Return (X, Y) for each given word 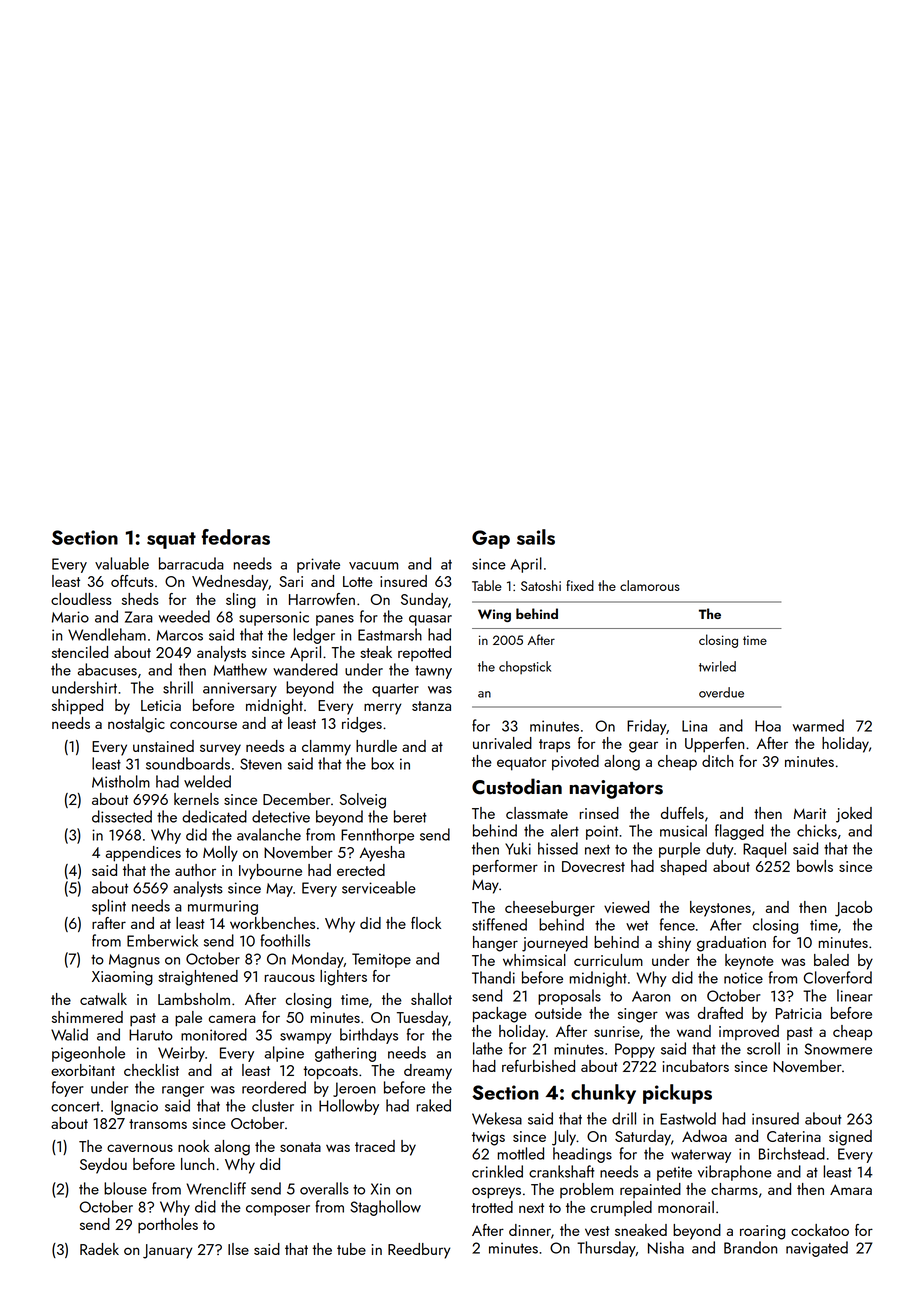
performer (505, 868)
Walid (69, 1034)
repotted (424, 653)
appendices (143, 854)
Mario (70, 617)
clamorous (650, 585)
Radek (99, 1249)
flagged (739, 832)
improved (749, 1032)
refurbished (538, 1066)
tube (351, 1249)
